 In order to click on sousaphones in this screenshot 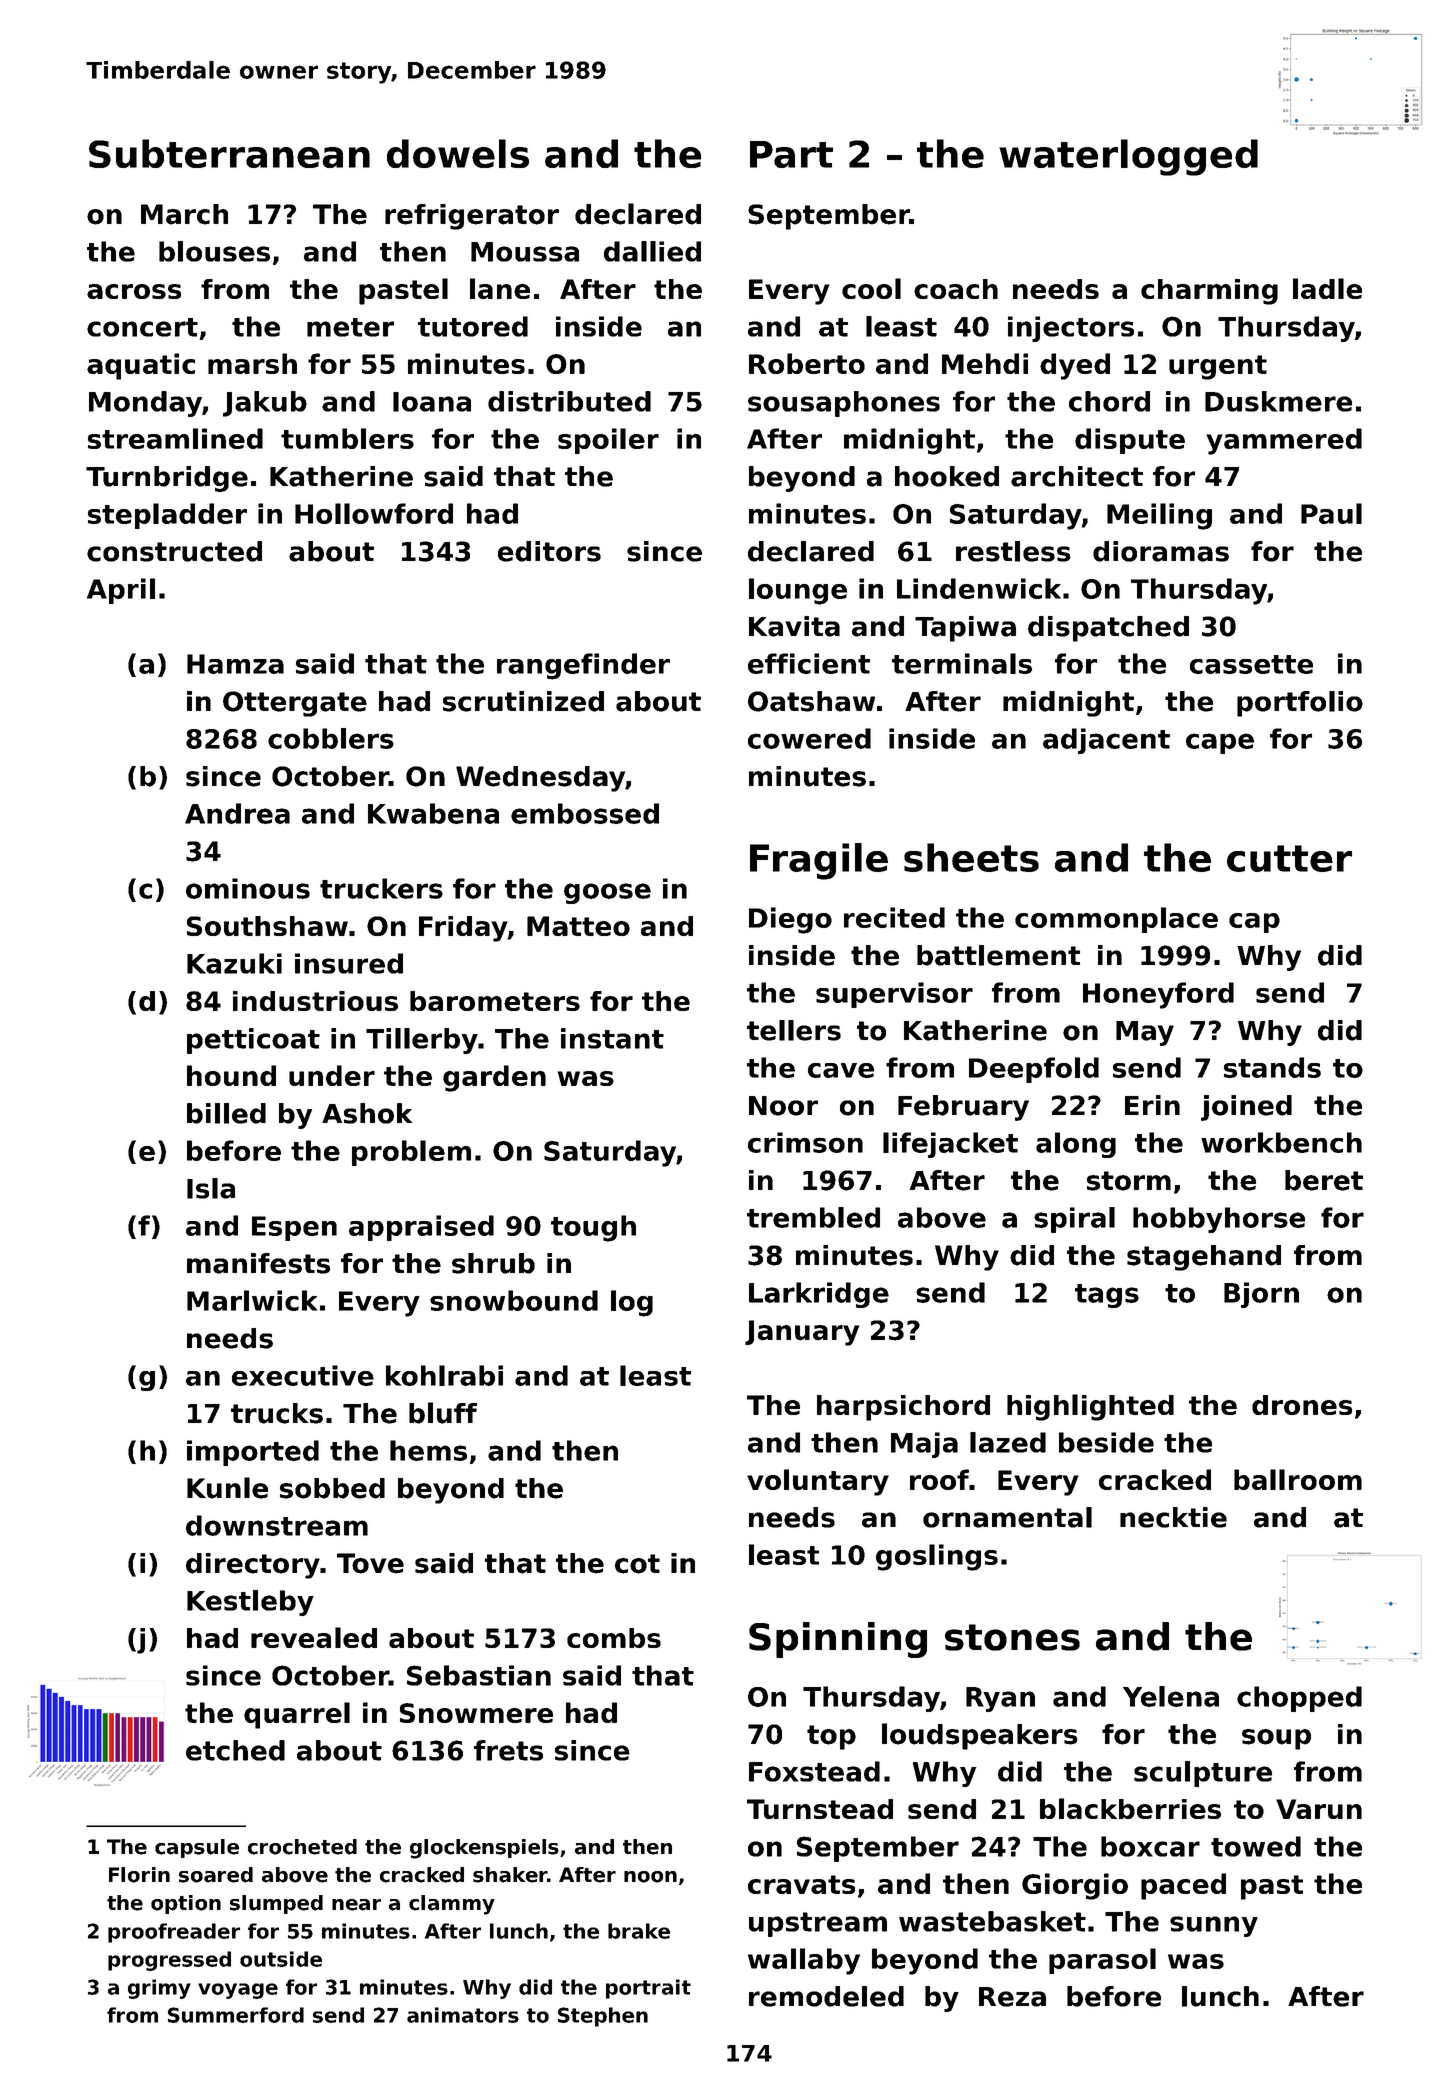, I will do `click(844, 404)`.
